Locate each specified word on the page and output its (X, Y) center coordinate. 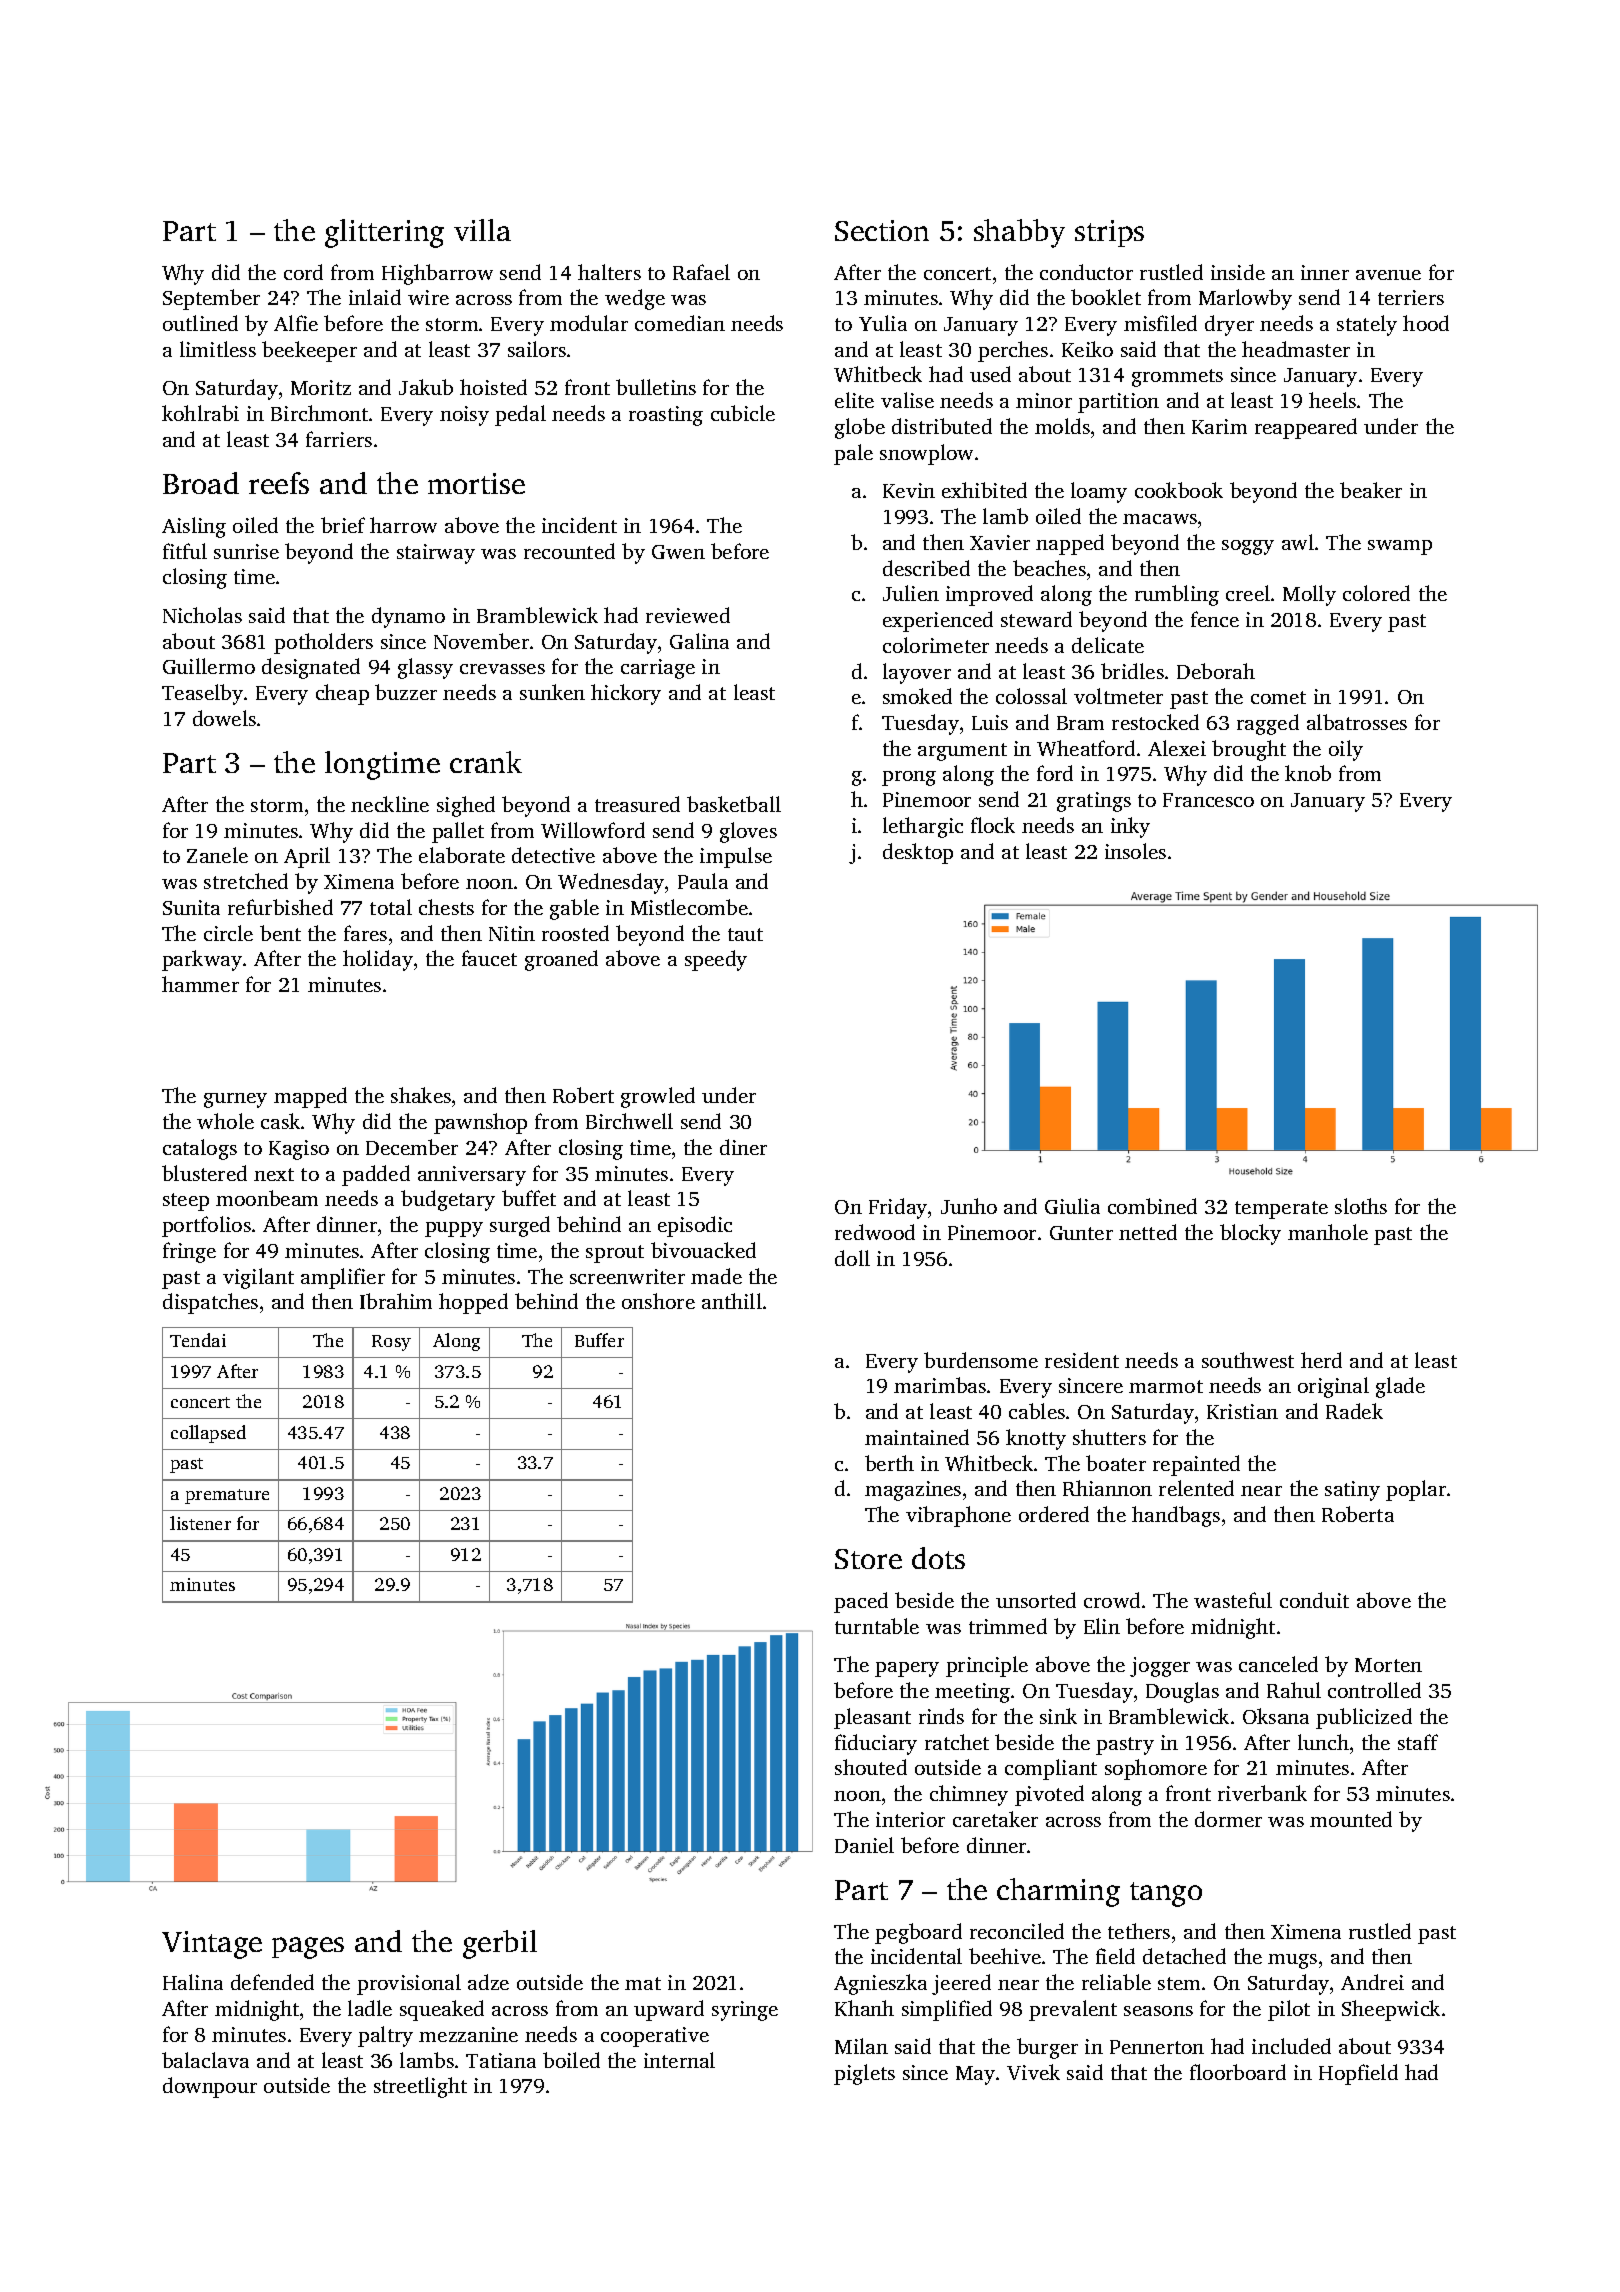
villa (482, 230)
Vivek (1033, 2072)
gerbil (500, 1944)
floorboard (1238, 2072)
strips (1109, 233)
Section (882, 230)
